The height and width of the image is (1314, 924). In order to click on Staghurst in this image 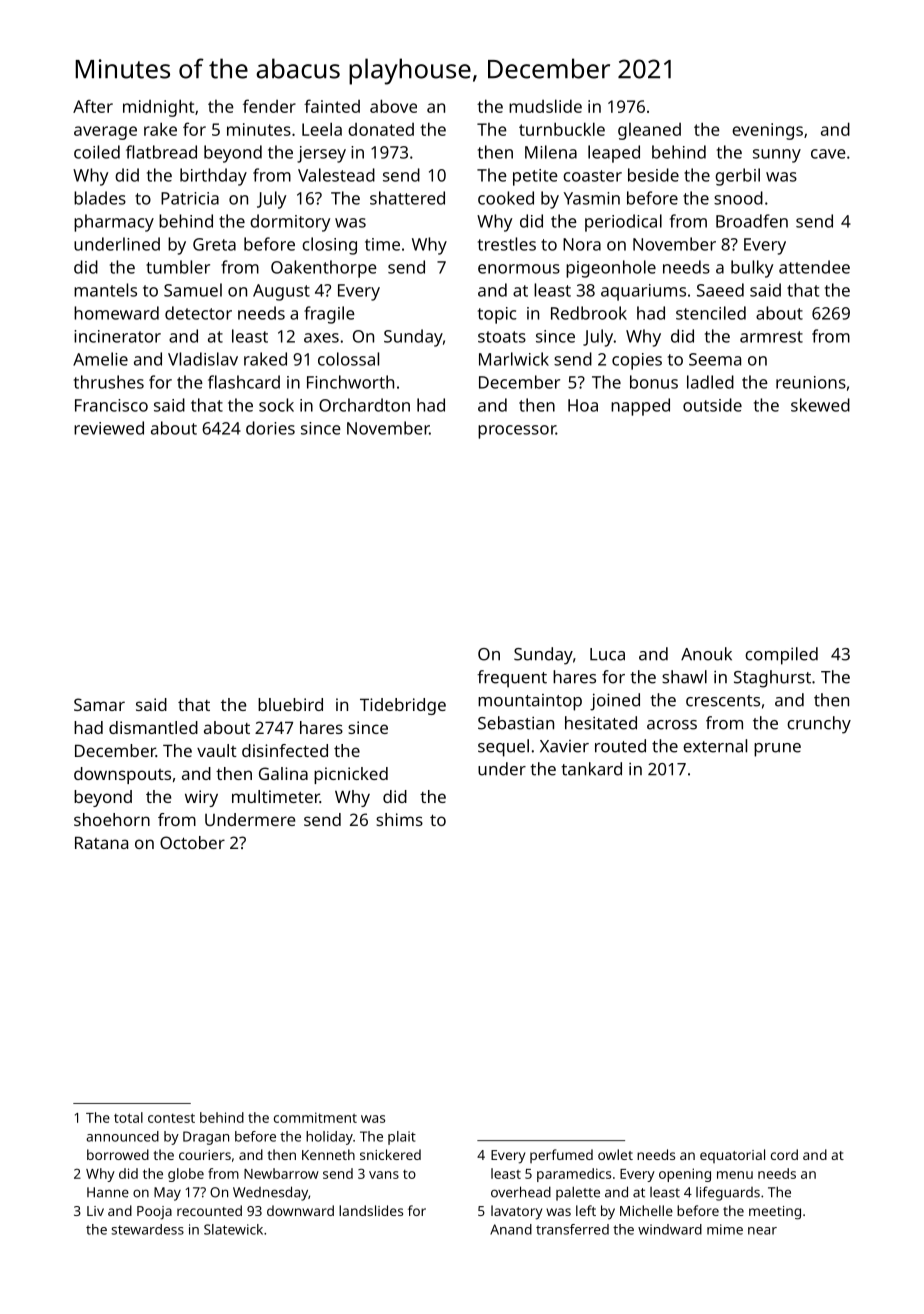, I will do `click(772, 679)`.
